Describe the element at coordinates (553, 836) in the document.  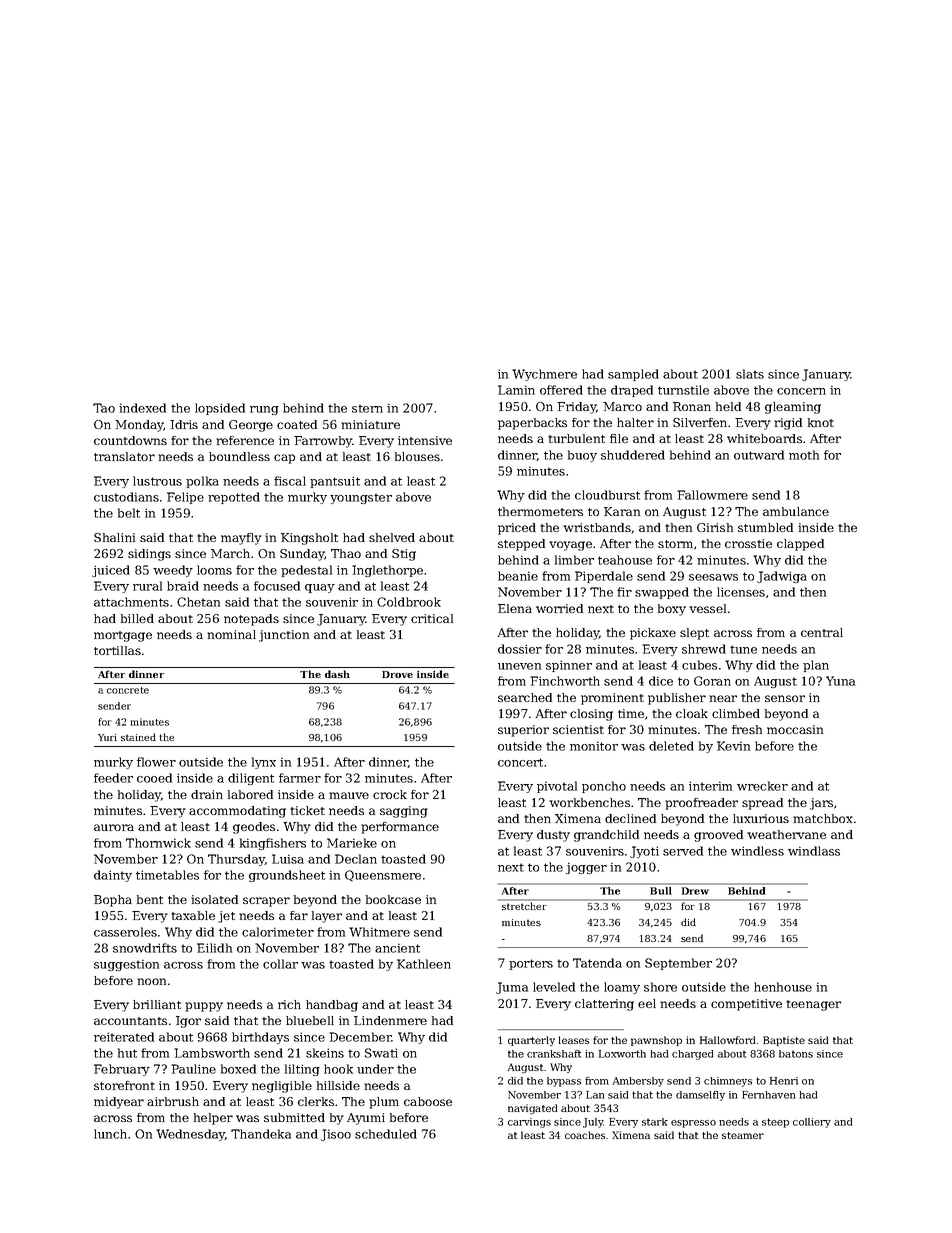
I see `dusty` at that location.
